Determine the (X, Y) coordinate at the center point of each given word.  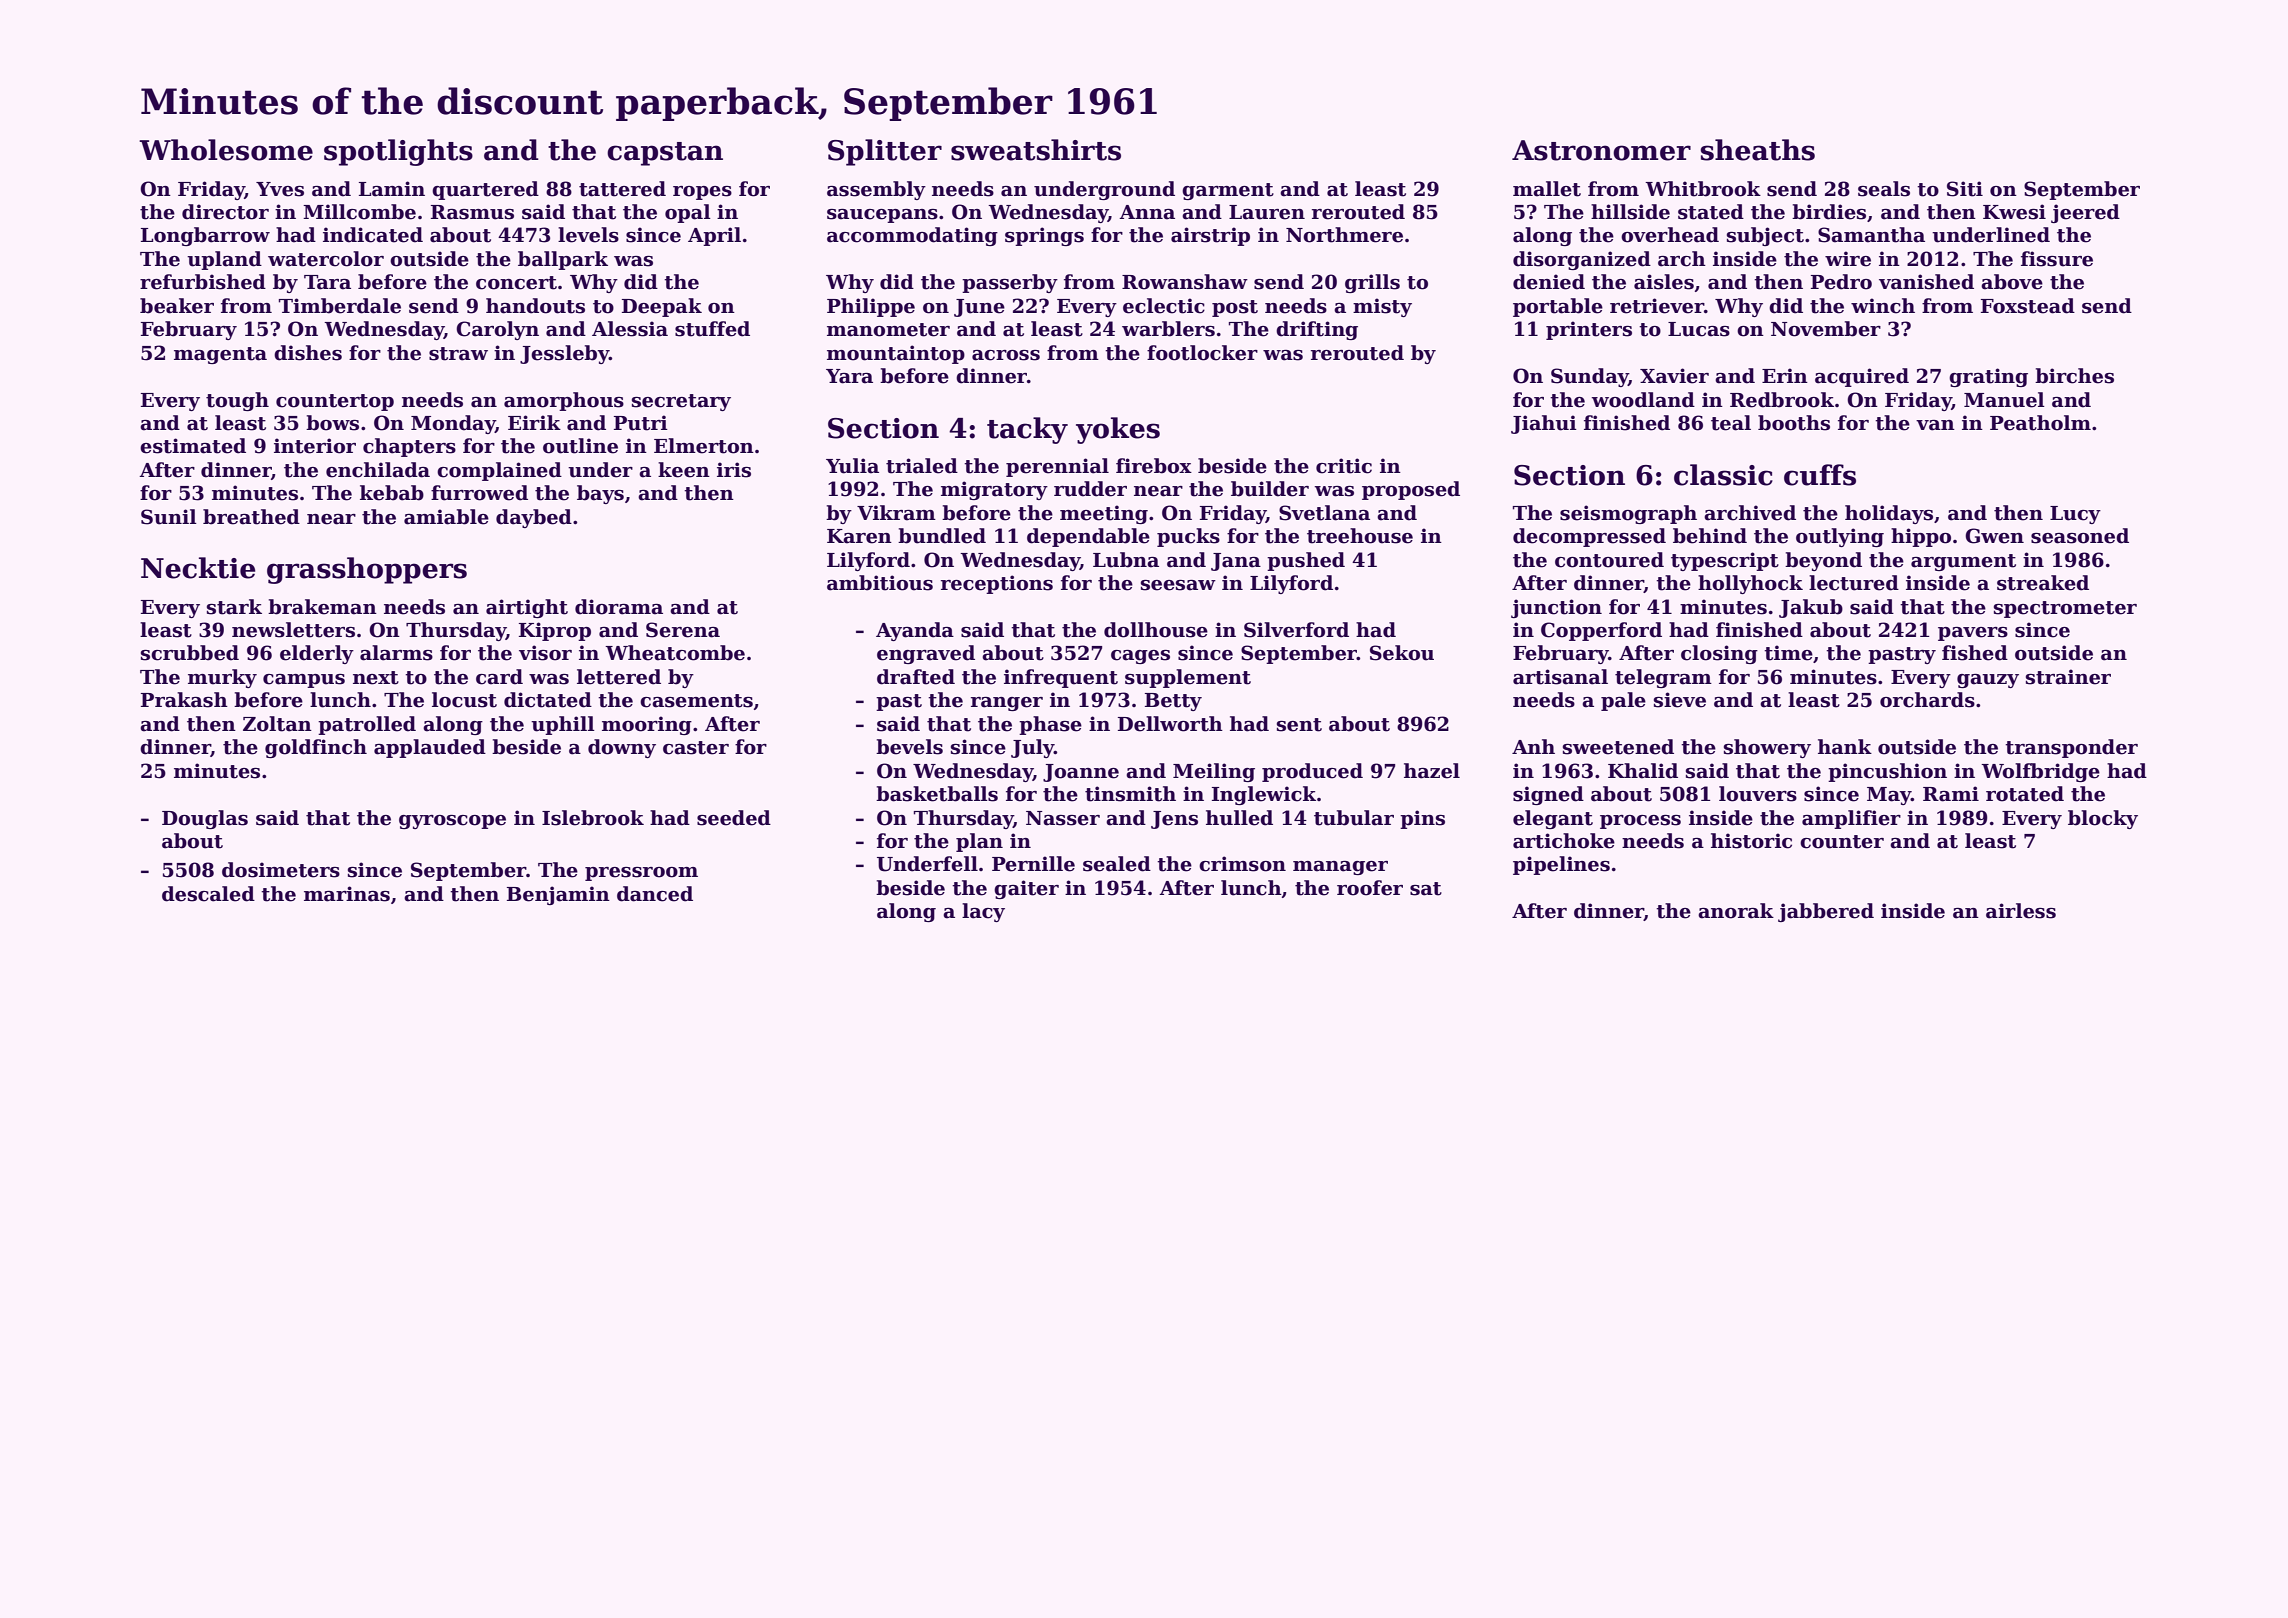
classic (1723, 475)
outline (580, 446)
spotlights (398, 152)
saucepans (882, 216)
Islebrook (593, 818)
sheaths (1758, 150)
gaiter (1026, 889)
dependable (1088, 537)
